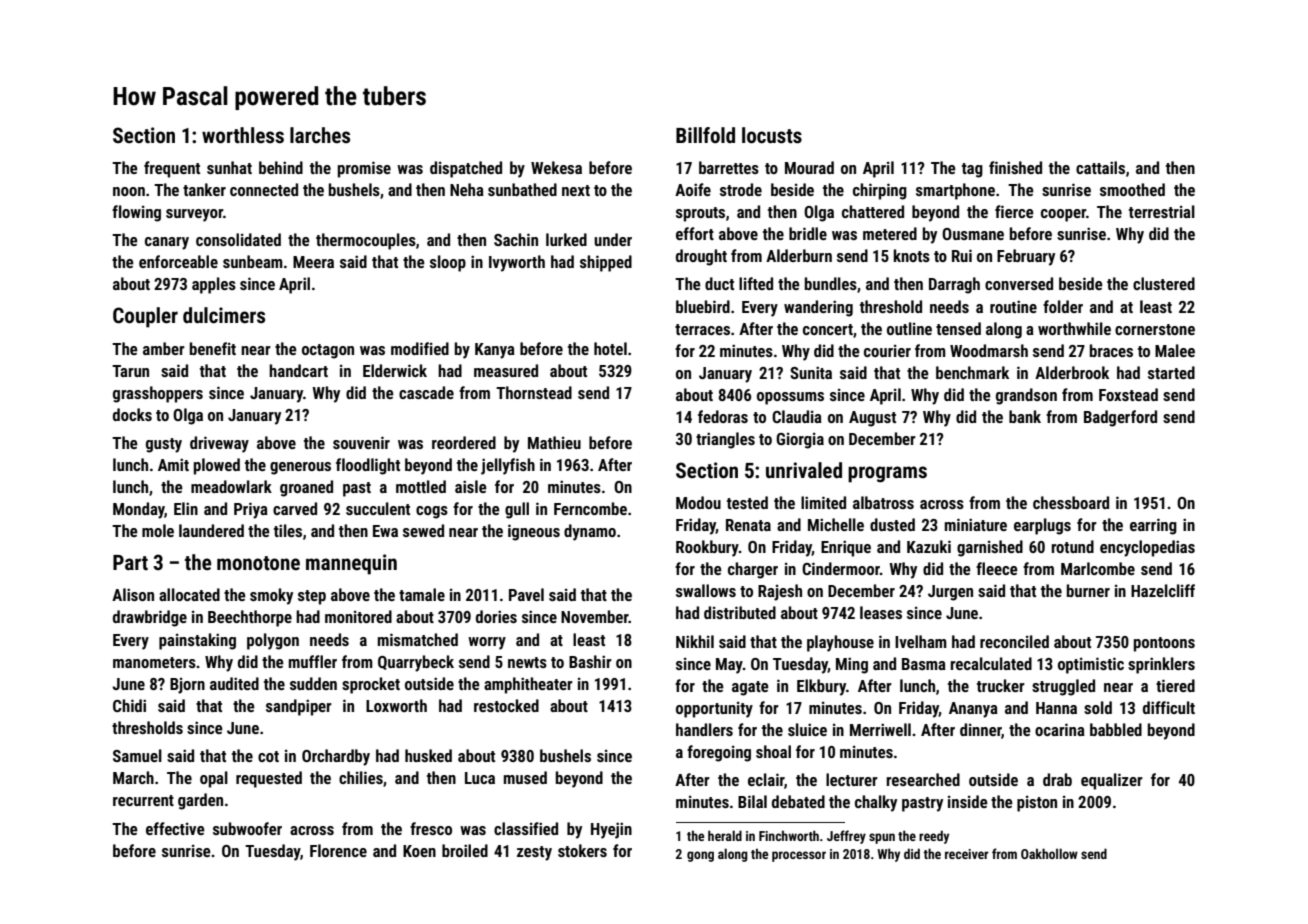 The image size is (1308, 924). Describe the element at coordinates (516, 239) in the page. I see `Sachin` at that location.
